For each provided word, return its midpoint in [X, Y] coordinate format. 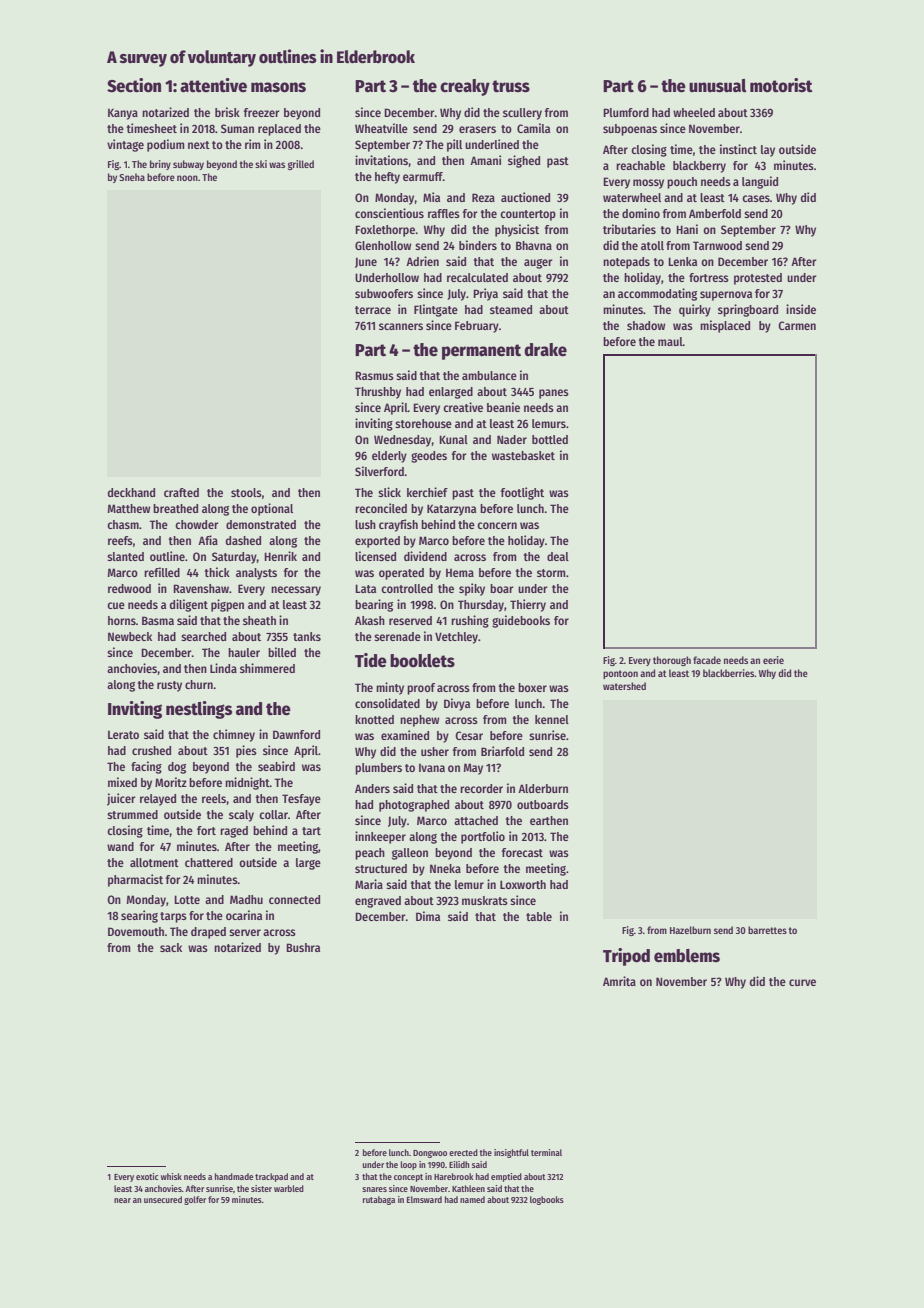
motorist [781, 85]
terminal [546, 1152]
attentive [213, 85]
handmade [234, 1176]
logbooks [547, 1200]
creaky [465, 87]
